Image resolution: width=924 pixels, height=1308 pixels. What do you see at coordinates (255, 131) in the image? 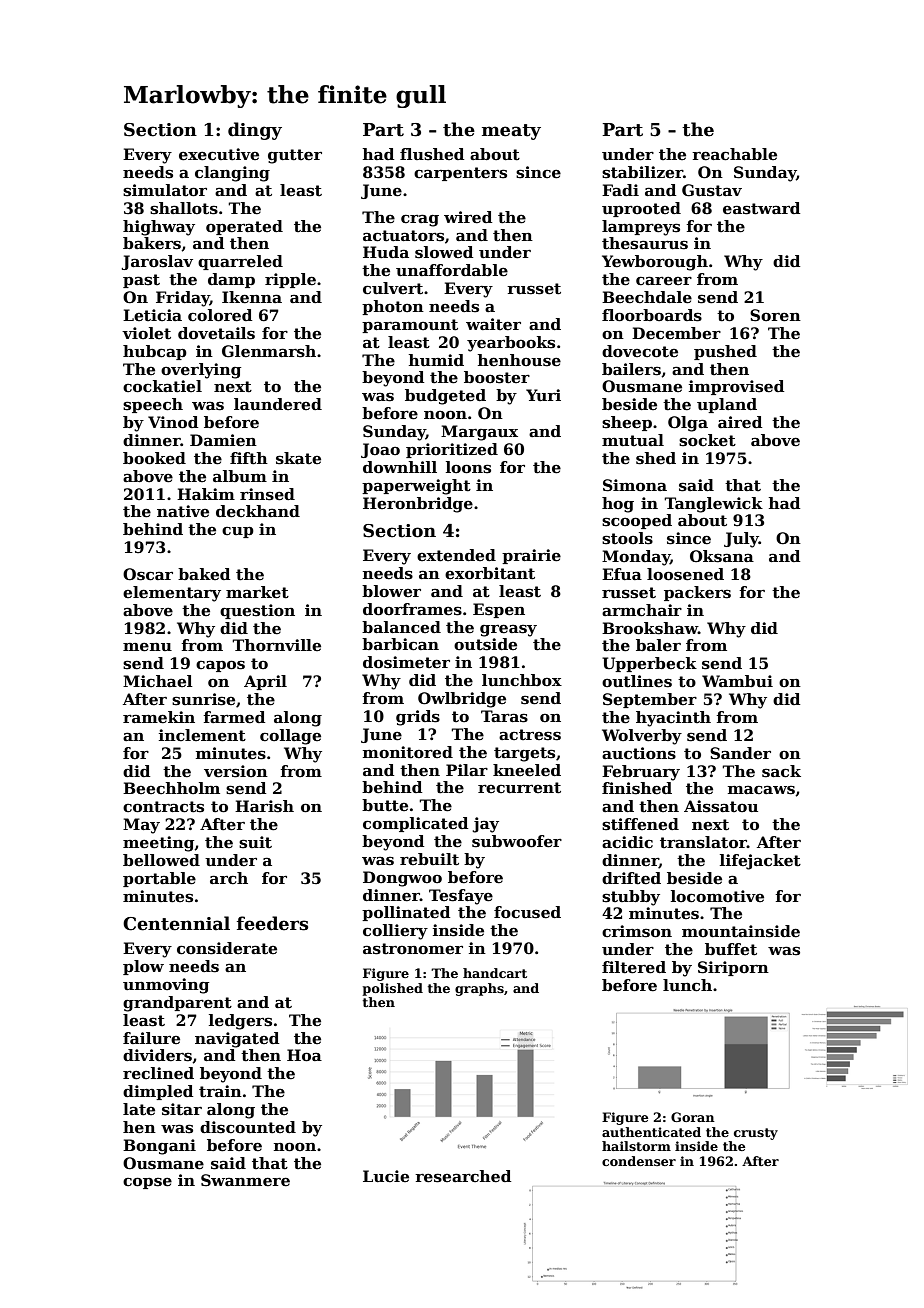
I see `dingy` at bounding box center [255, 131].
